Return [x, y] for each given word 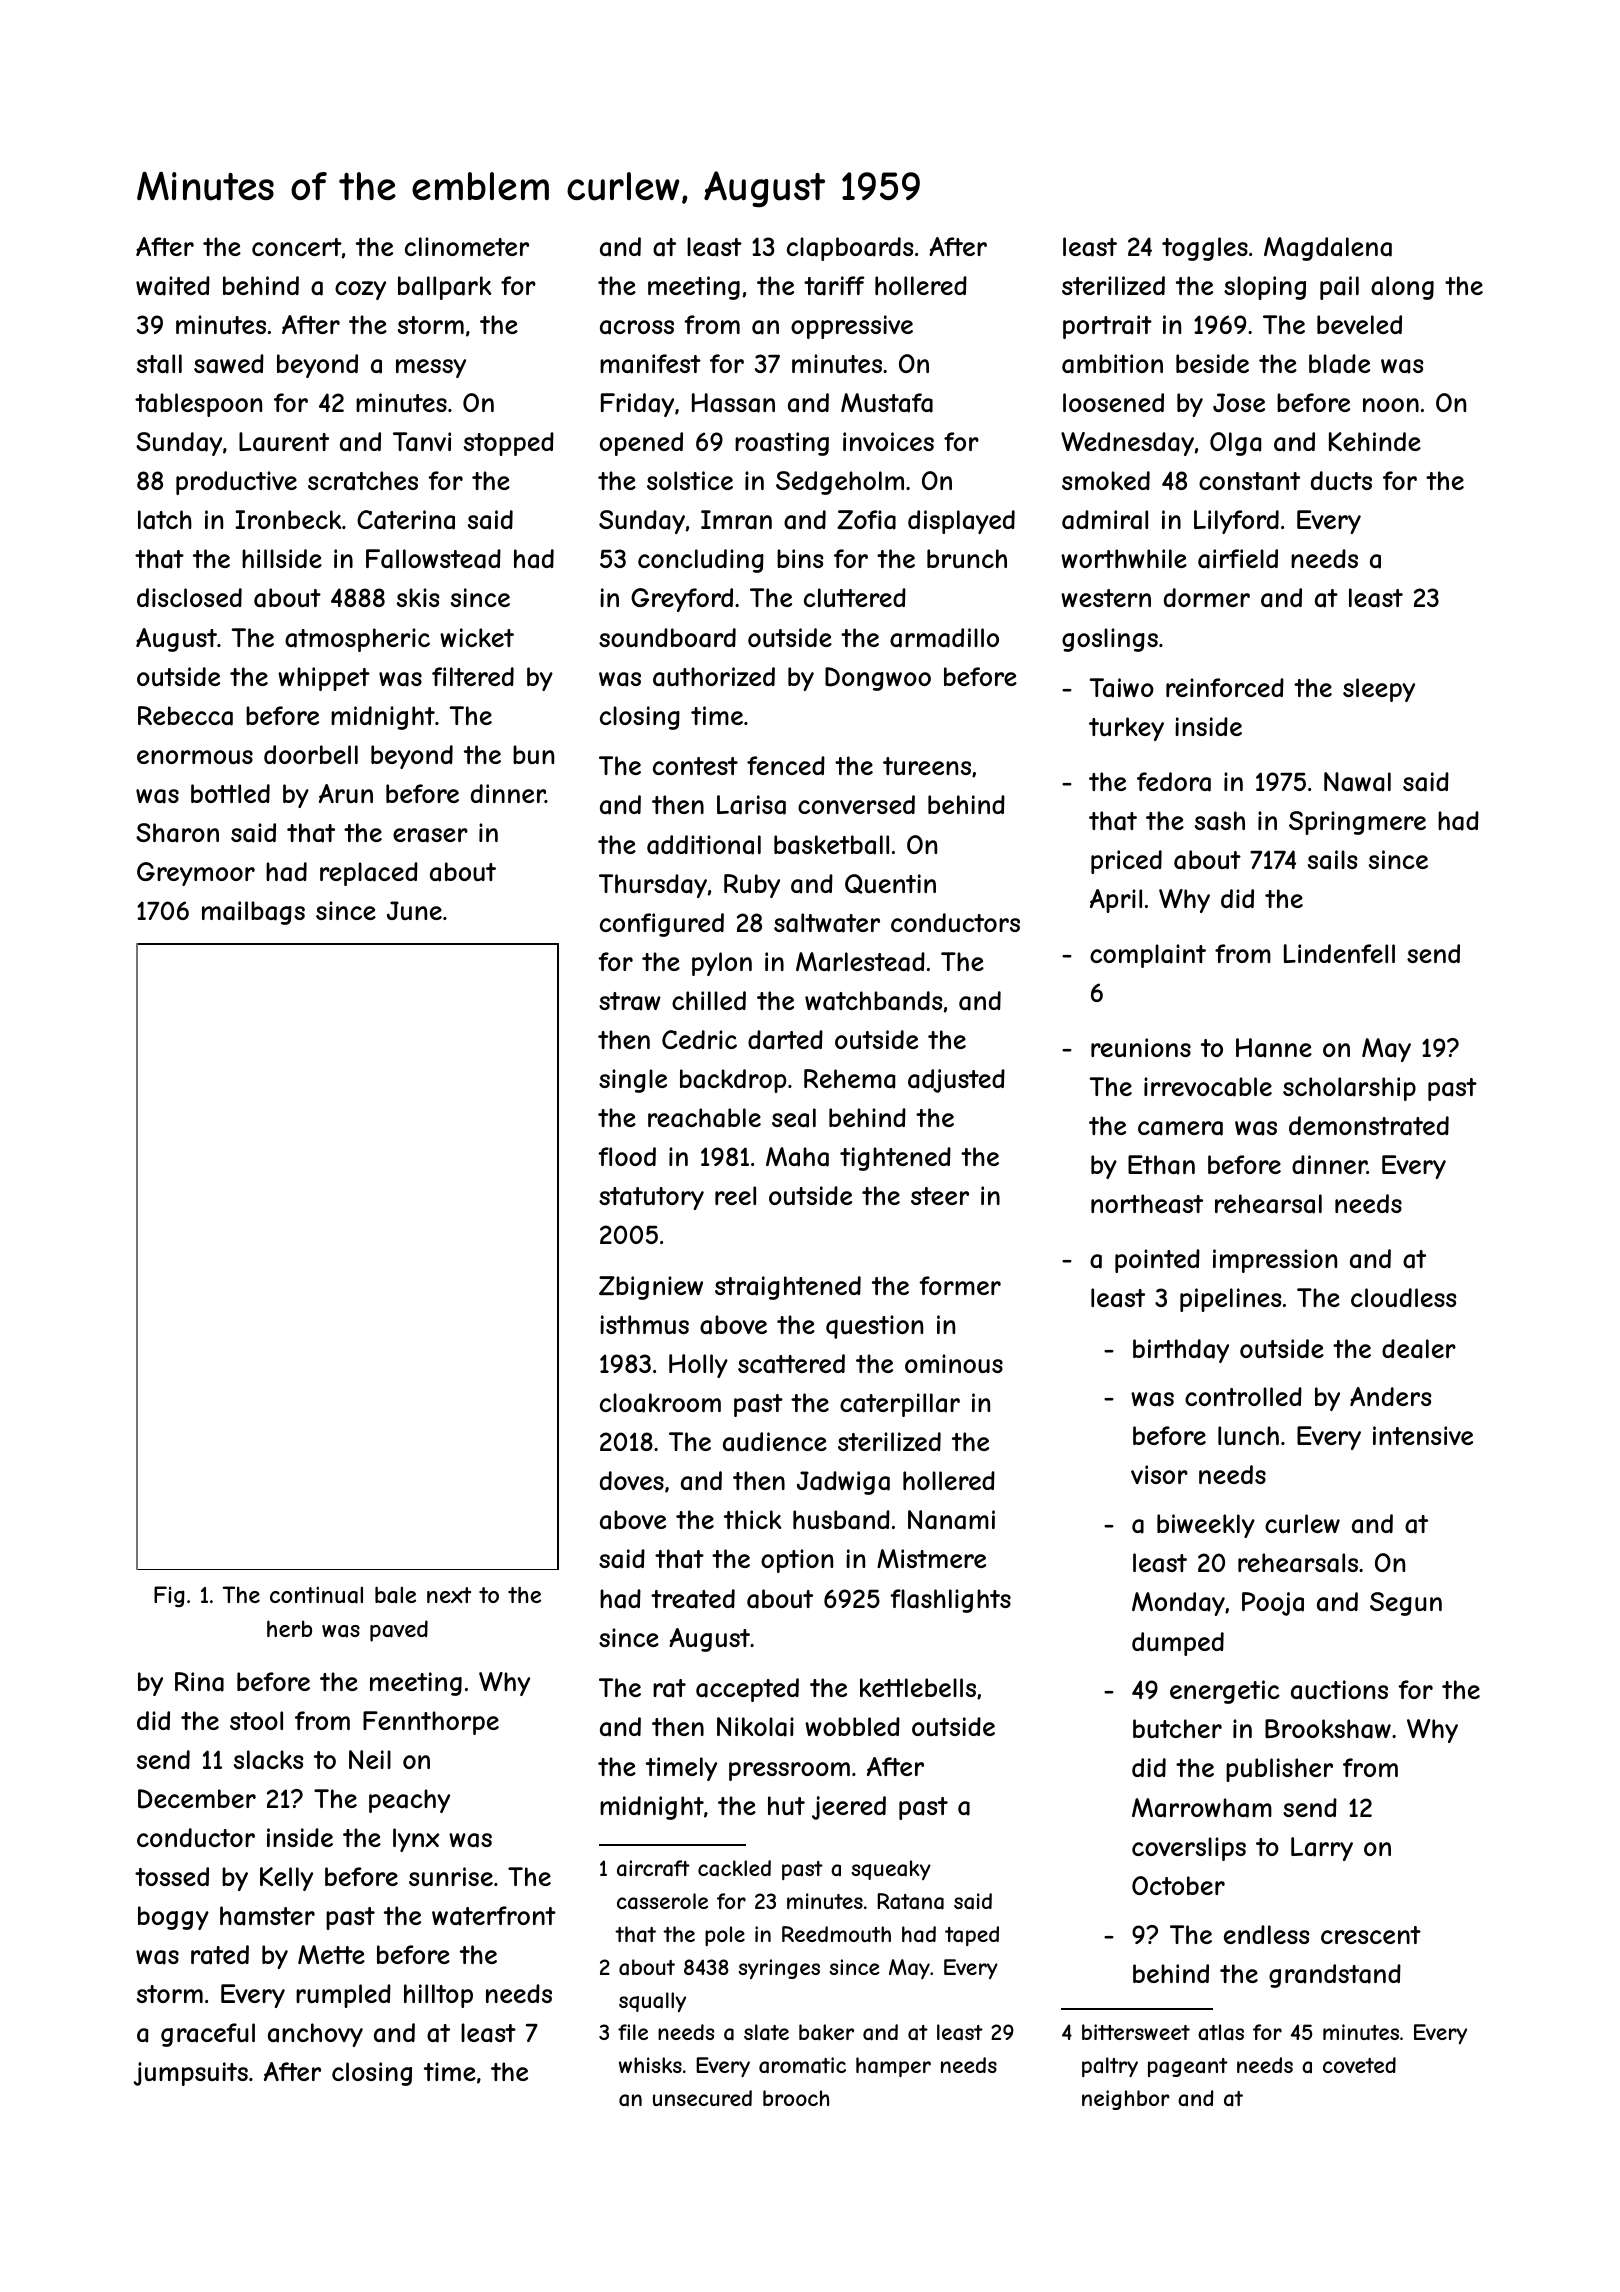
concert [297, 247]
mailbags [253, 913]
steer [940, 1196]
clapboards [850, 249]
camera [1180, 1128]
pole [725, 1936]
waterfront [494, 1916]
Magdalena [1328, 249]
